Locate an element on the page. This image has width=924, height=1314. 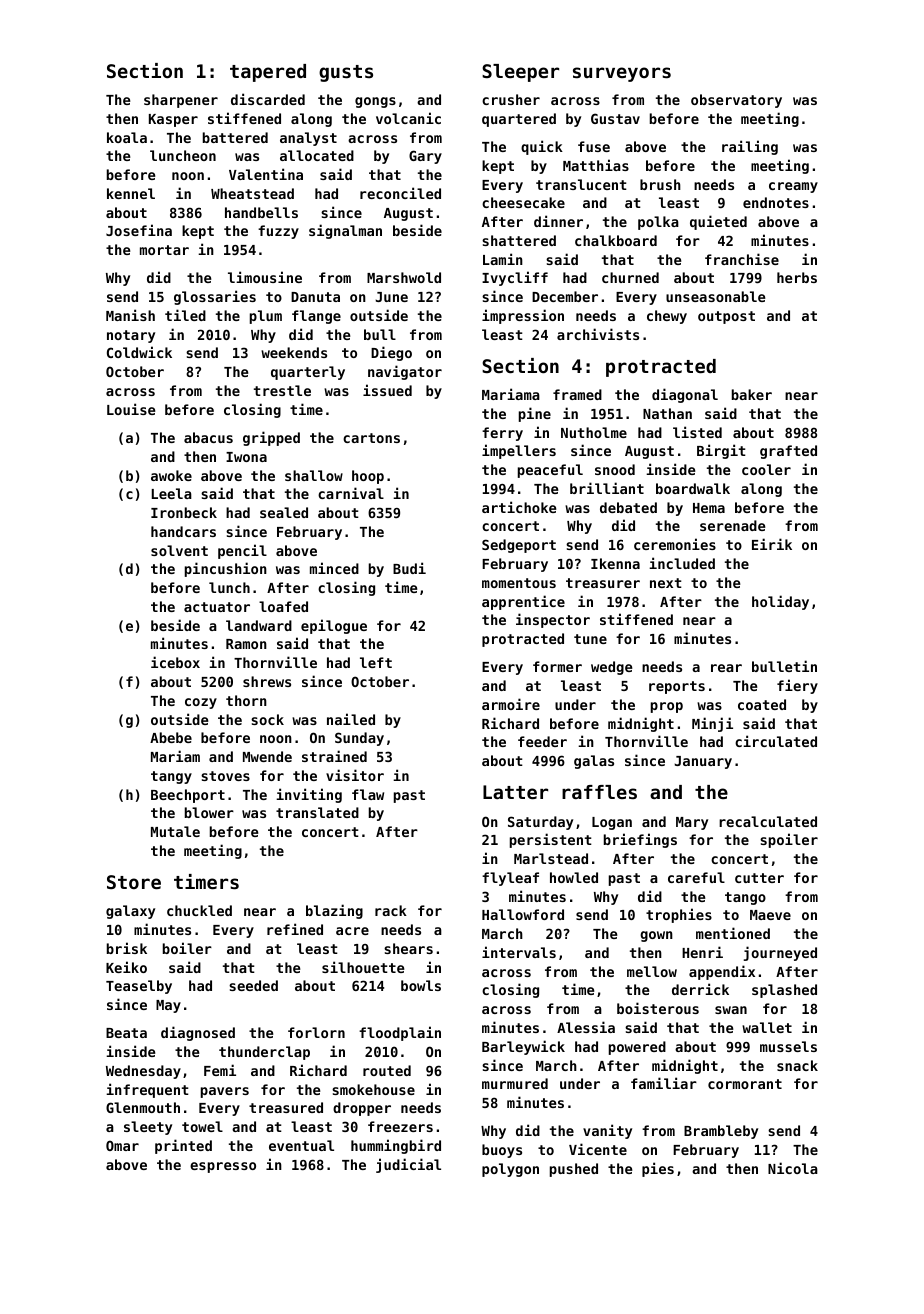
rack is located at coordinates (391, 910).
